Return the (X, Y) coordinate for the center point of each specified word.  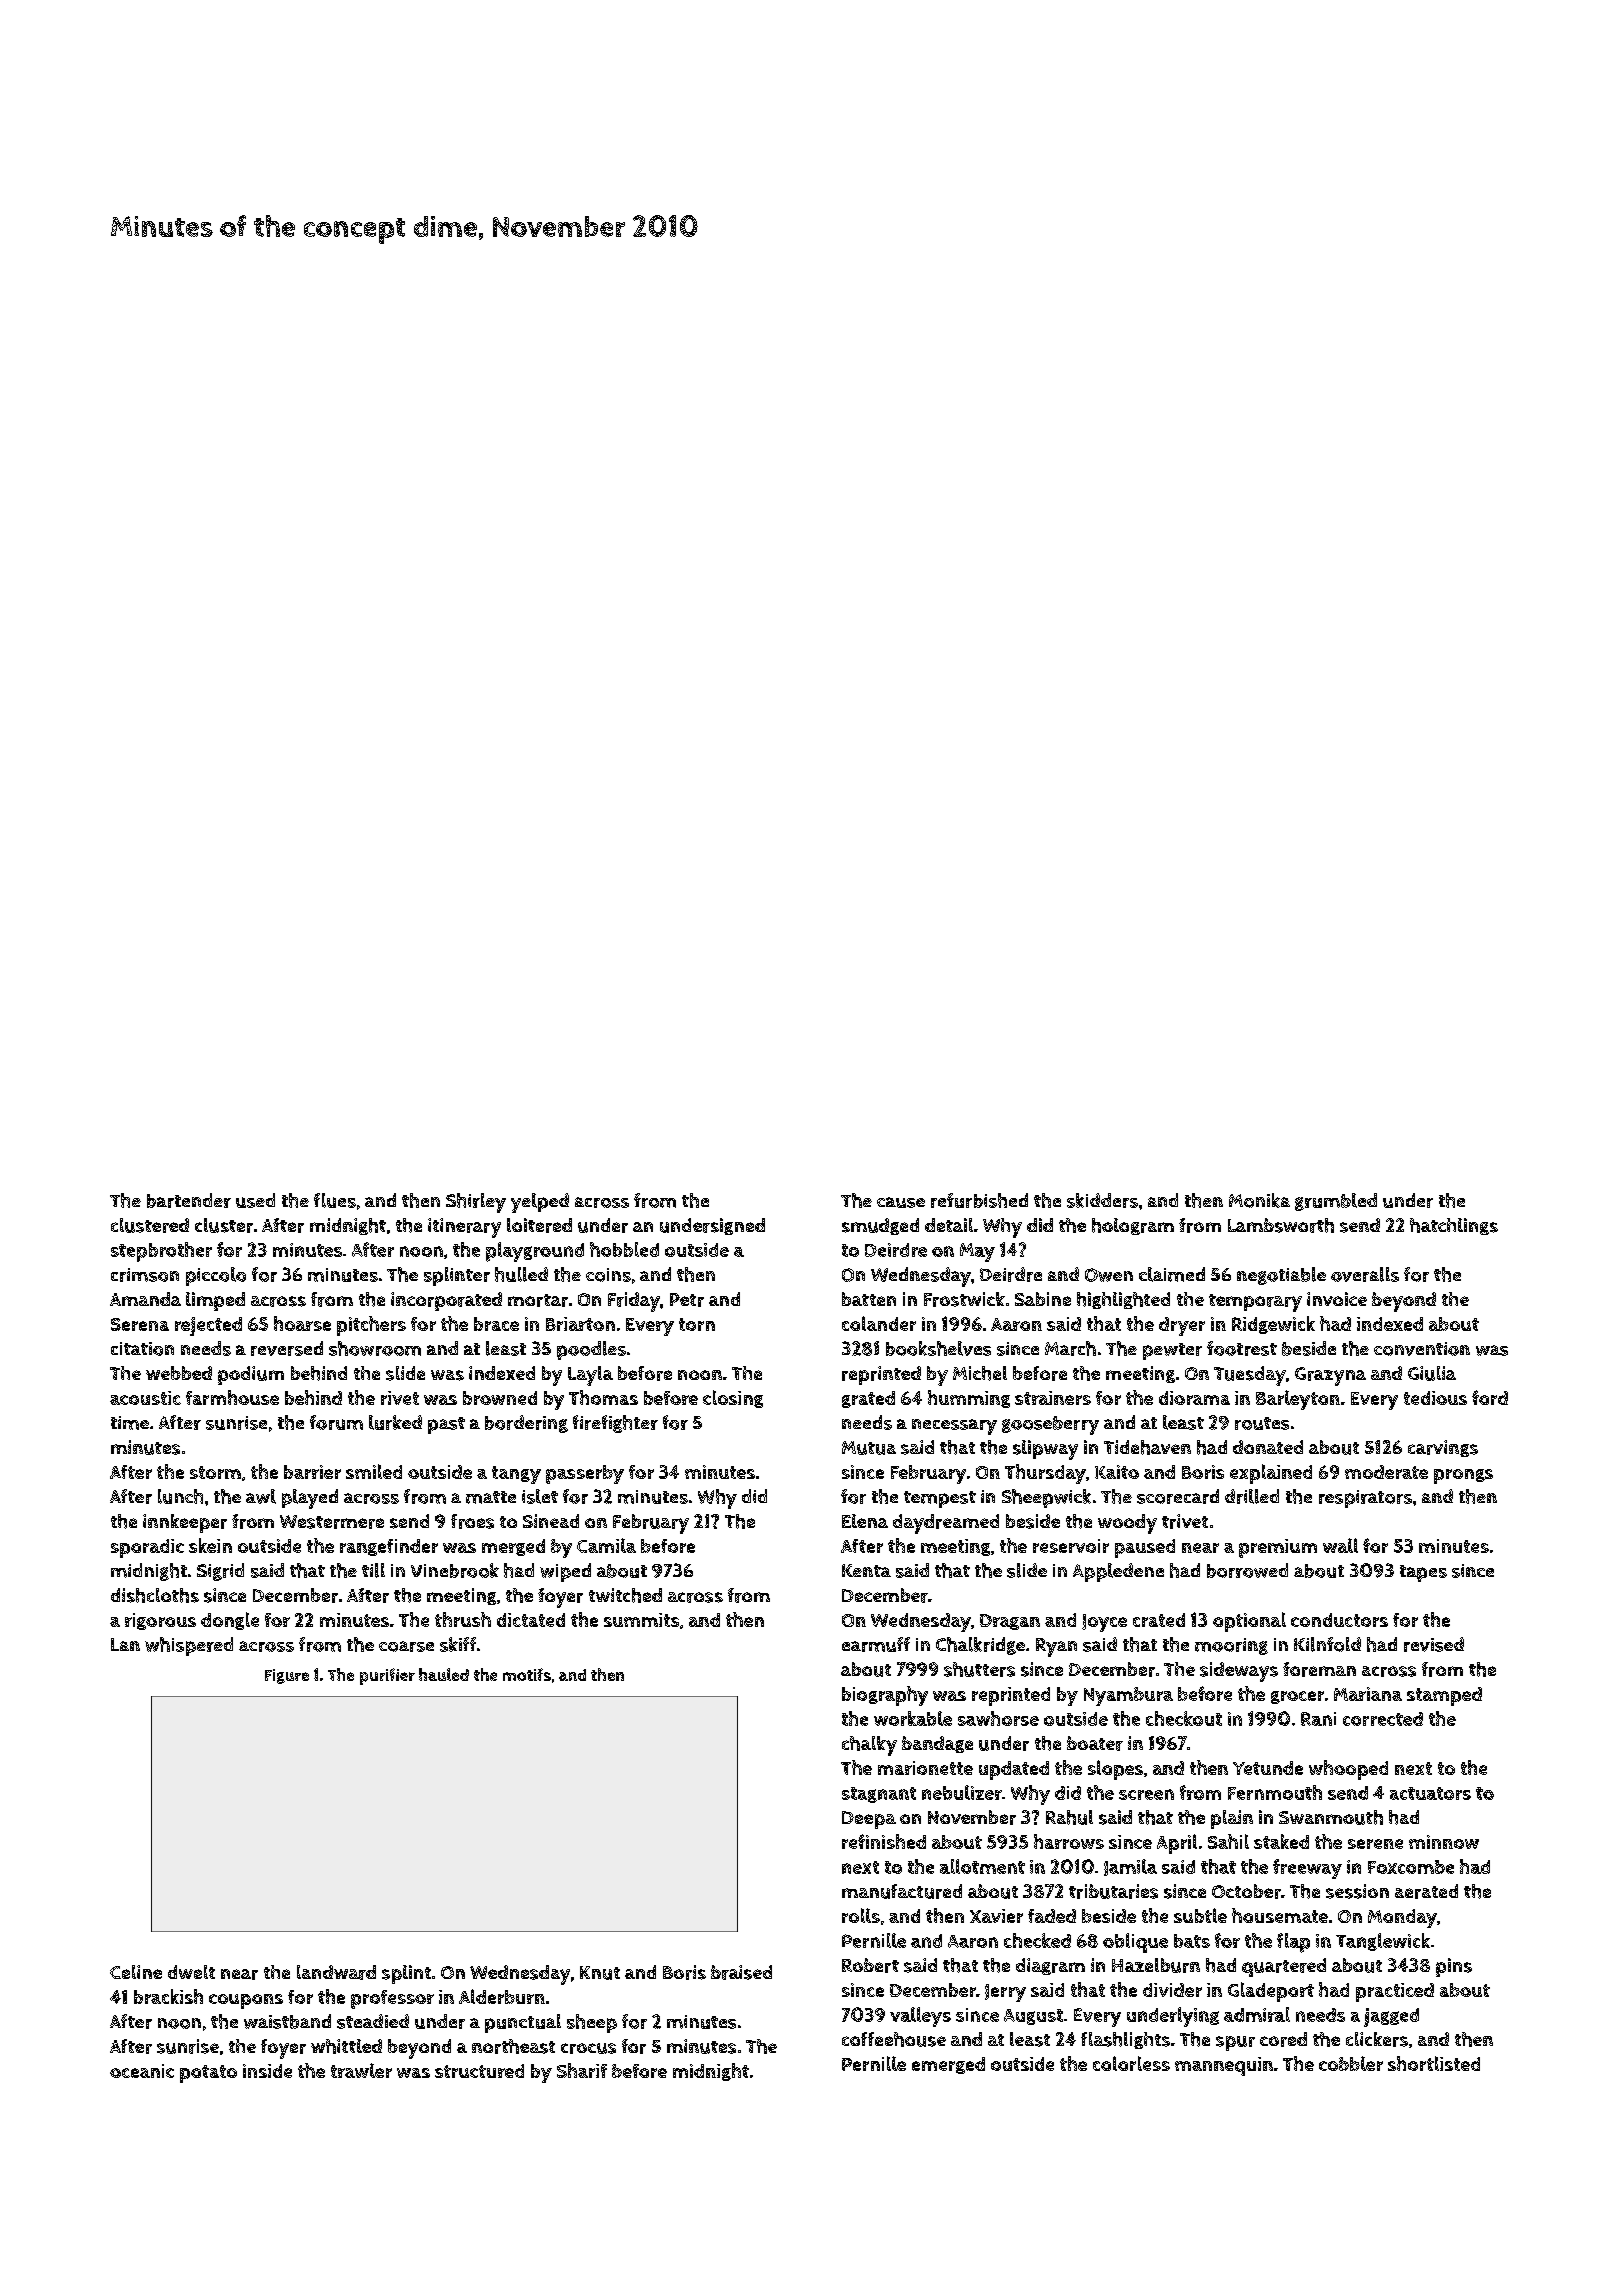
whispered (189, 1646)
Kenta (866, 1570)
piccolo (216, 1276)
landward (336, 1972)
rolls (861, 1915)
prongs (1463, 1476)
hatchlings (1454, 1226)
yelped (540, 1203)
